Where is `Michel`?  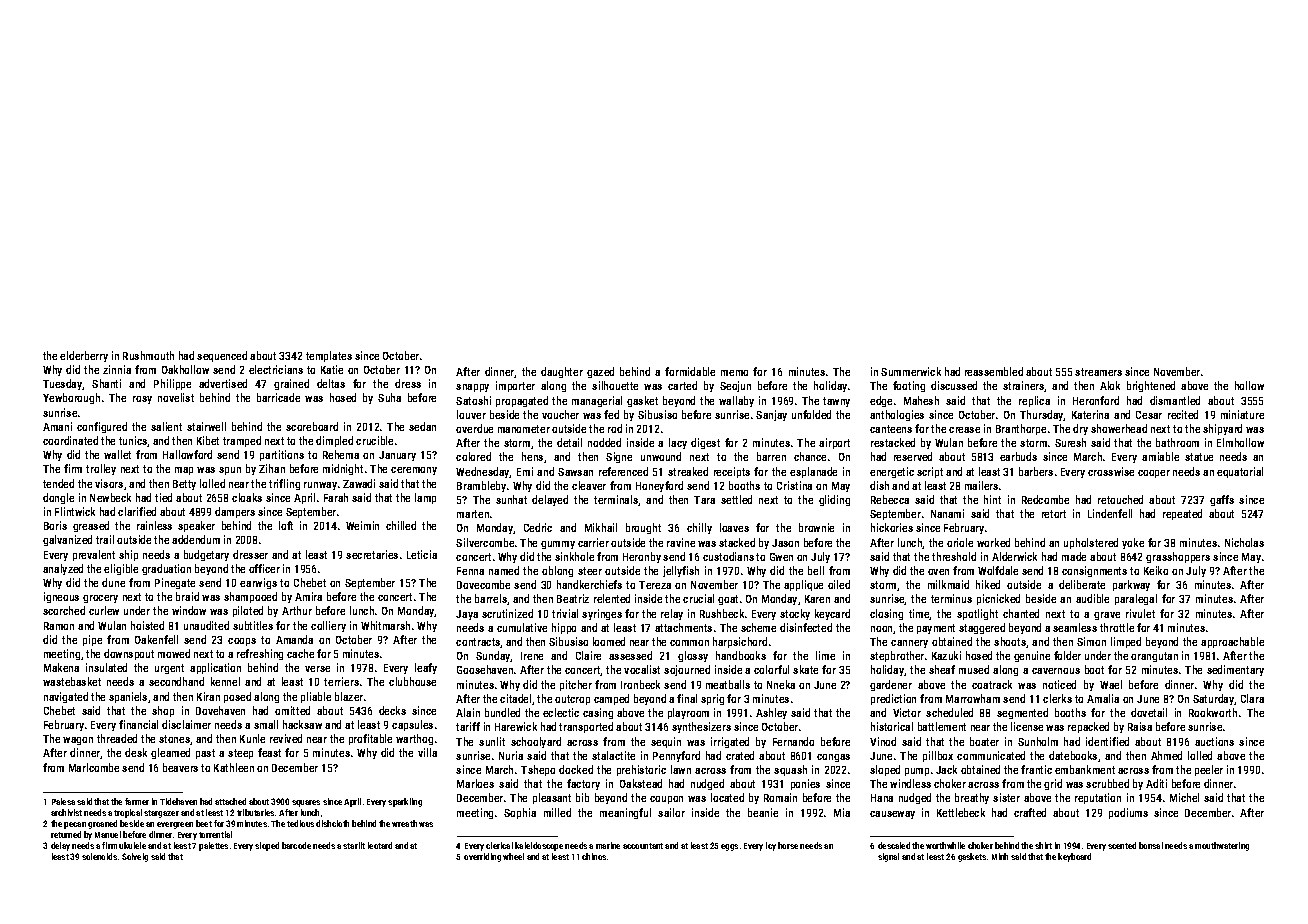 Michel is located at coordinates (1184, 797).
